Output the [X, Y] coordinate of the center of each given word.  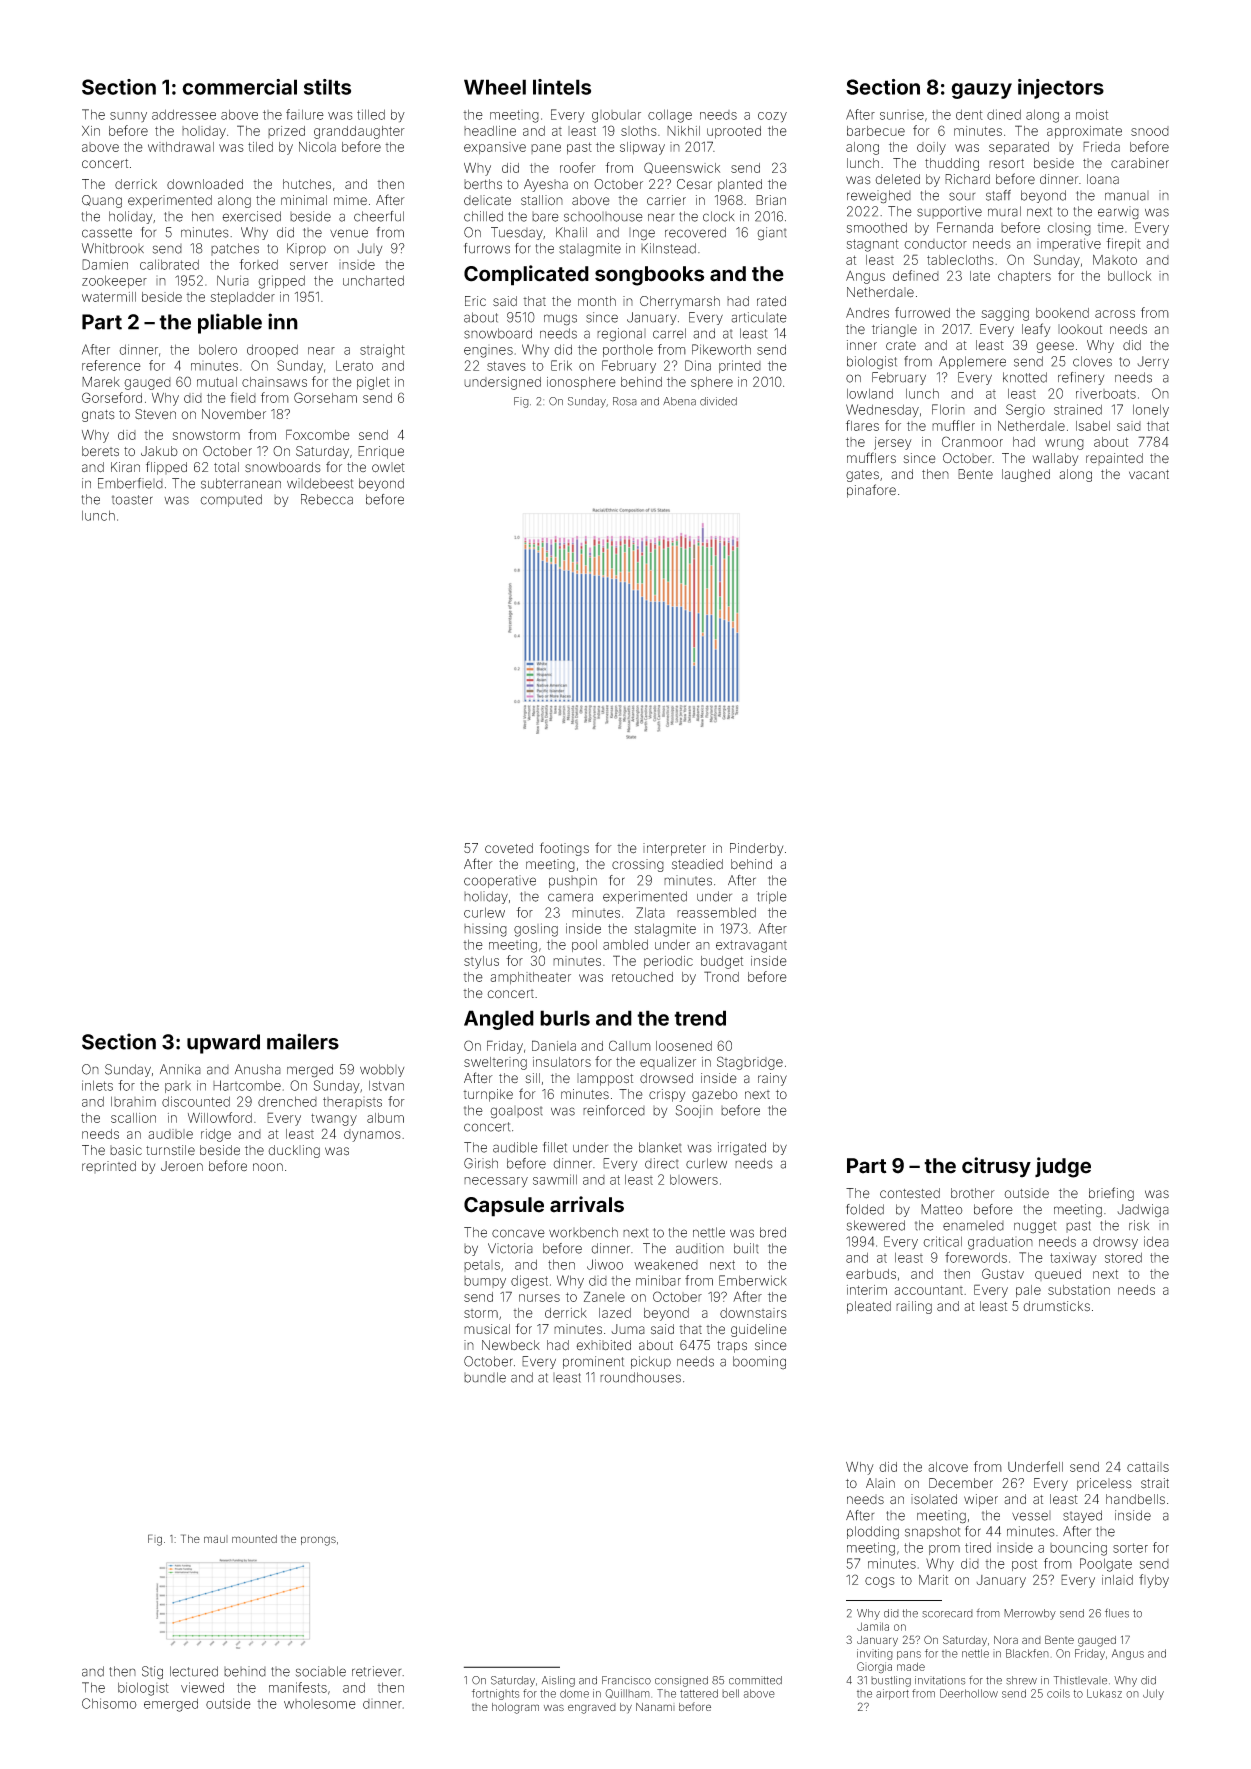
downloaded [205, 184]
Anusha [258, 1069]
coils [1058, 1693]
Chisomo [109, 1703]
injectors [1061, 89]
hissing [485, 930]
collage [670, 116]
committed [755, 1680]
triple [772, 897]
